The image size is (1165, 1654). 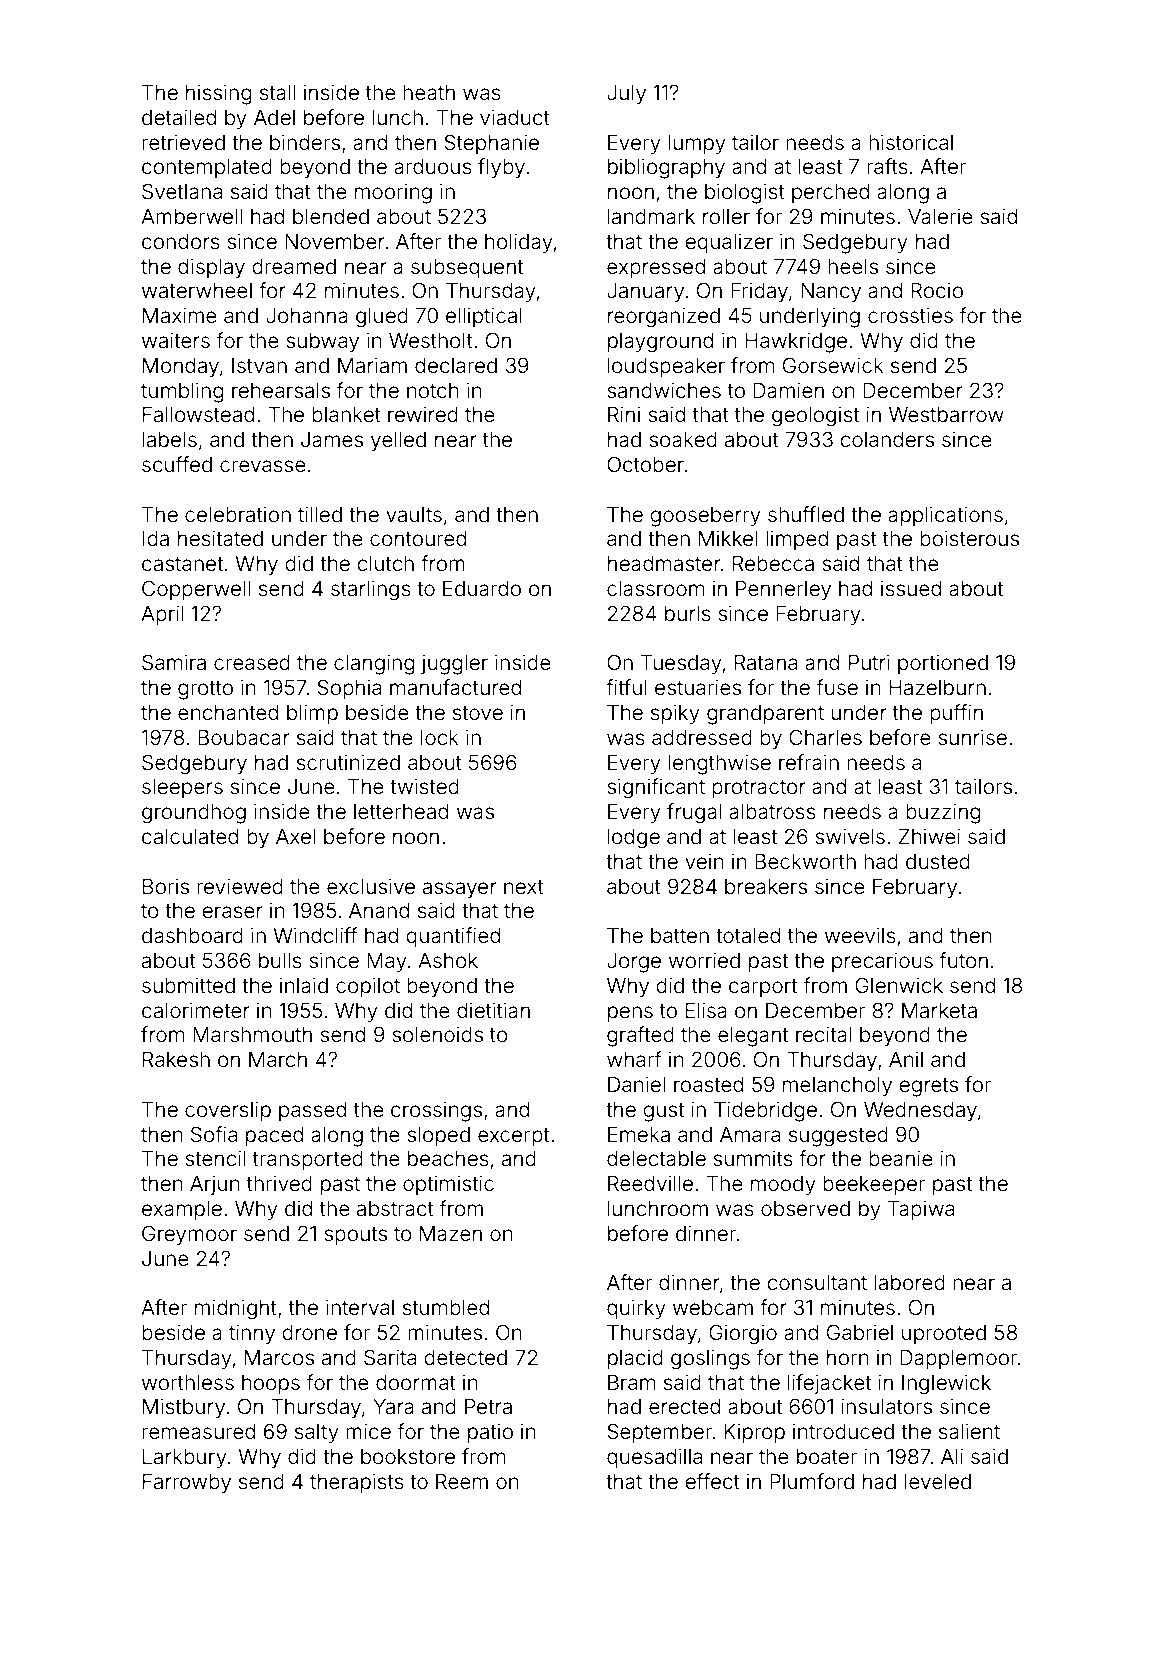 I want to click on Anil, so click(x=906, y=1059).
